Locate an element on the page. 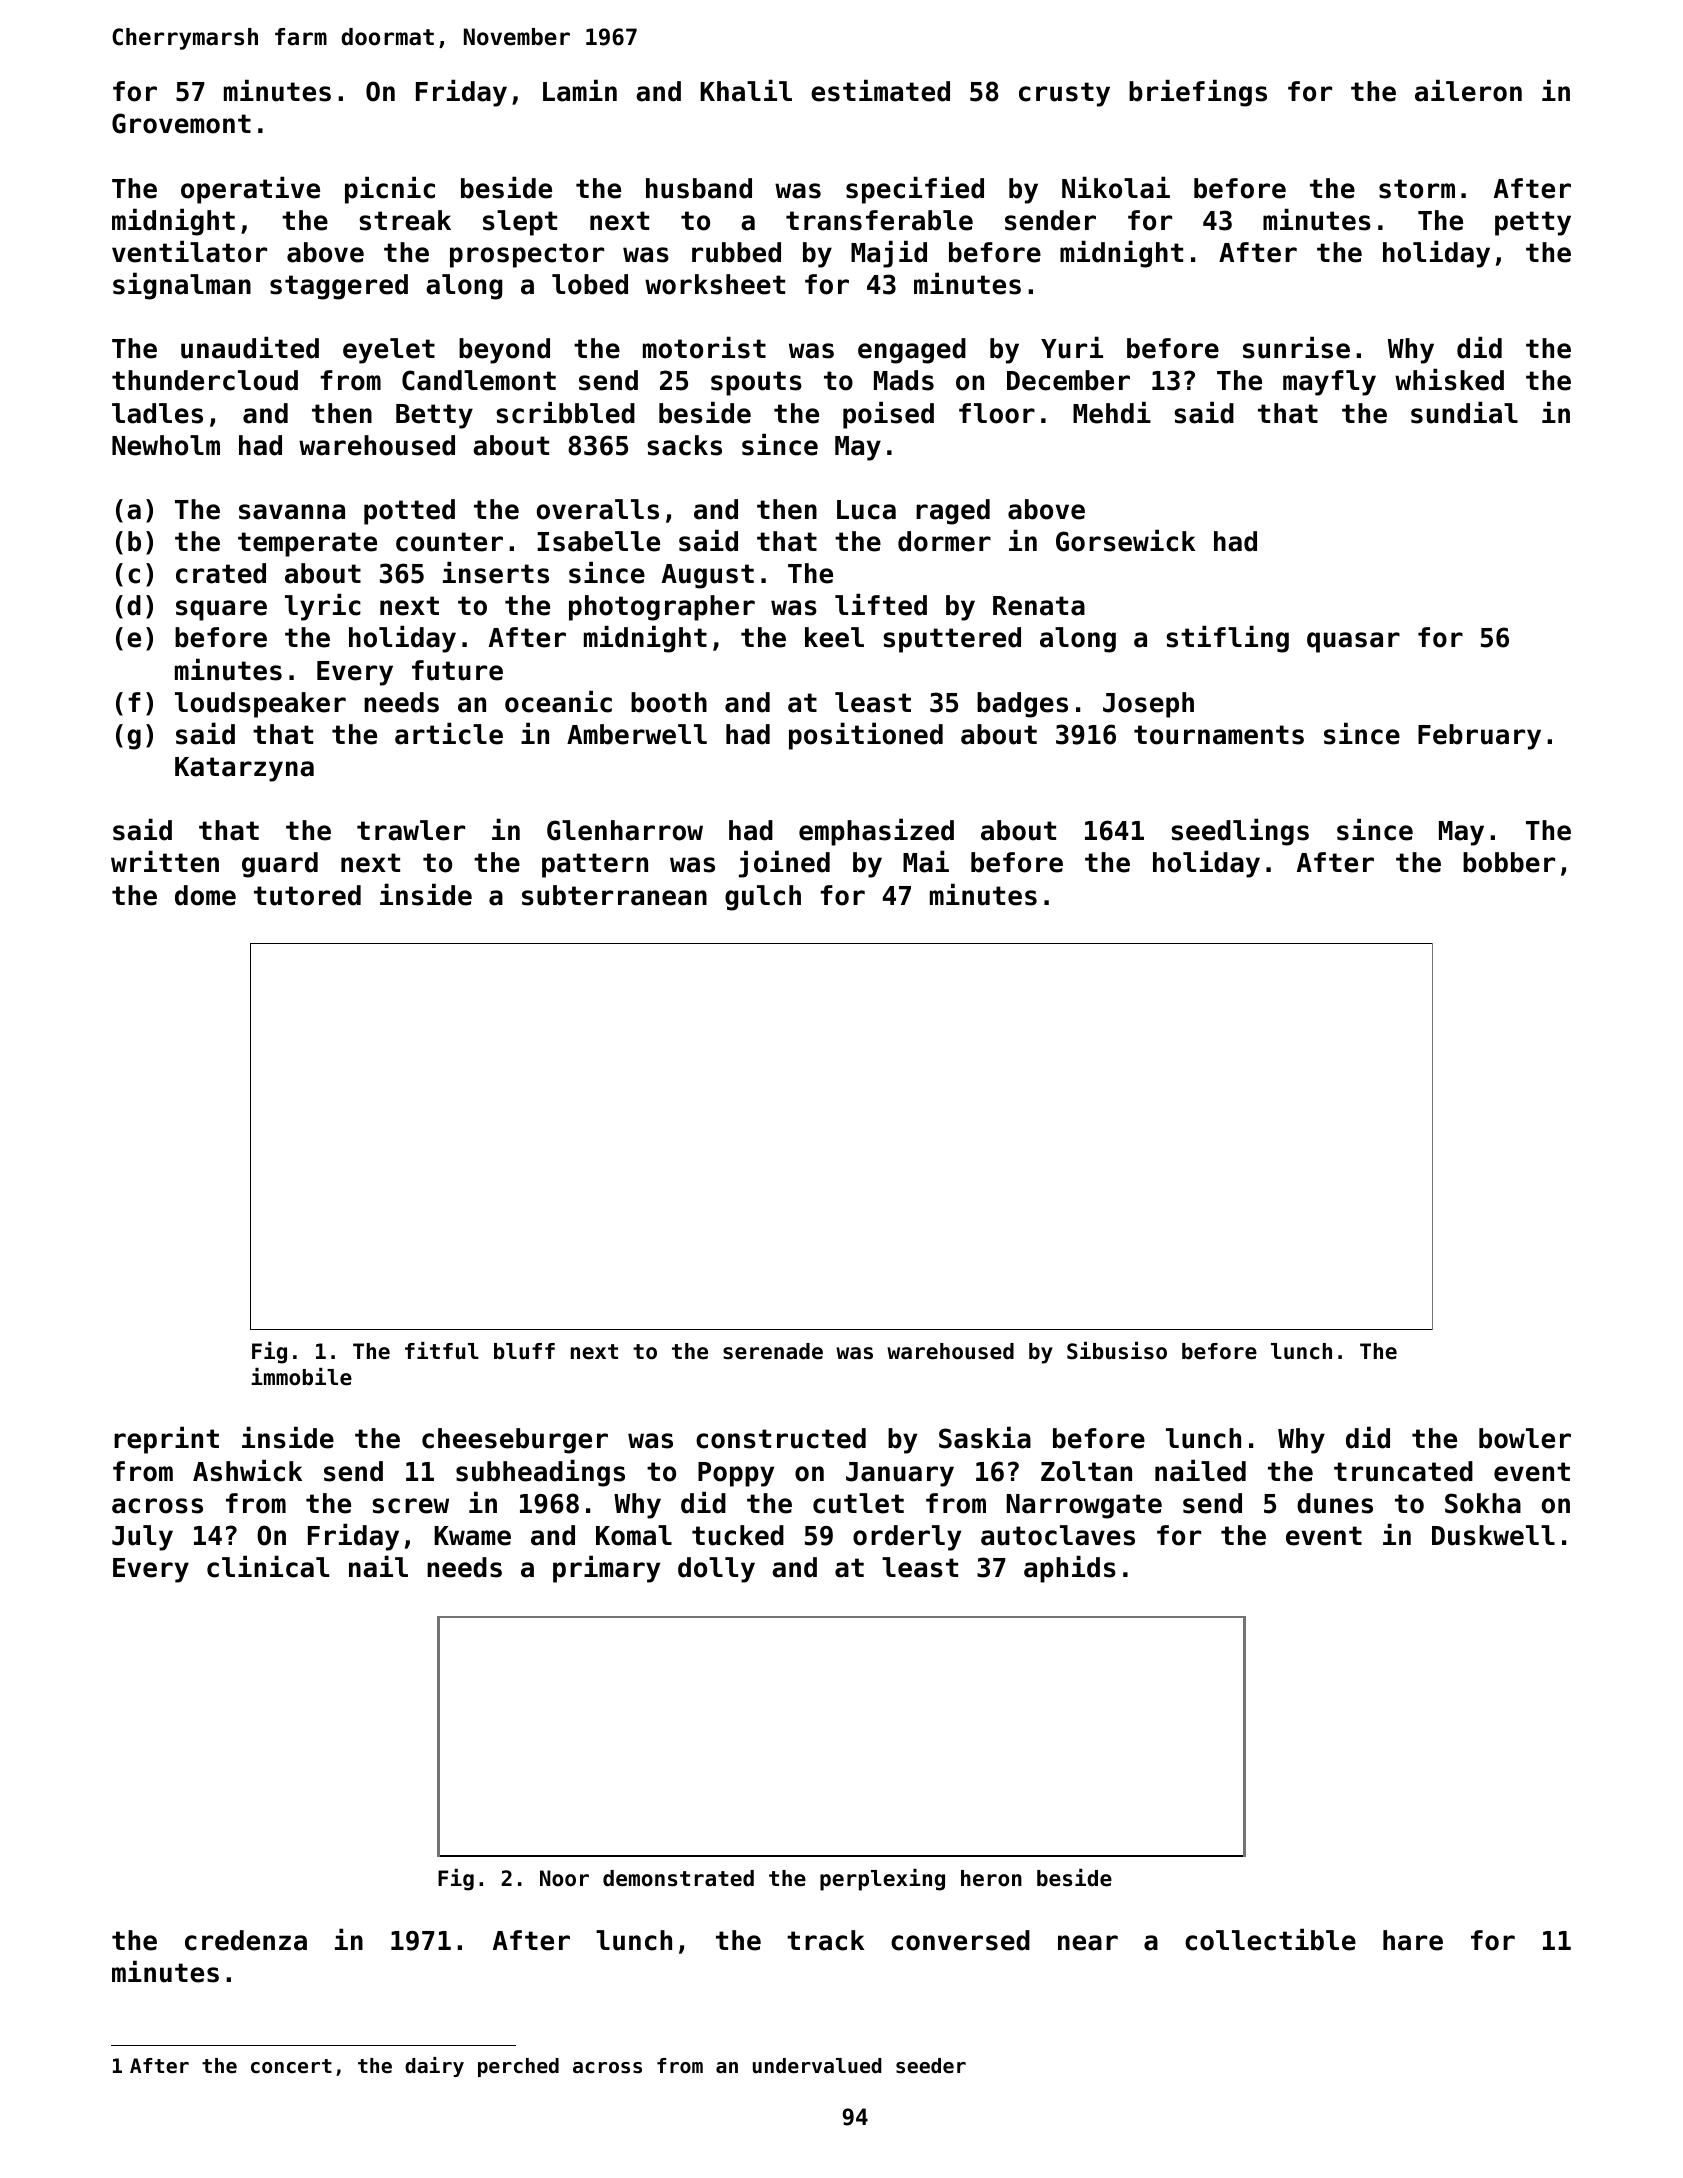 The width and height of the document is (1683, 2178). serenade is located at coordinates (773, 1351).
